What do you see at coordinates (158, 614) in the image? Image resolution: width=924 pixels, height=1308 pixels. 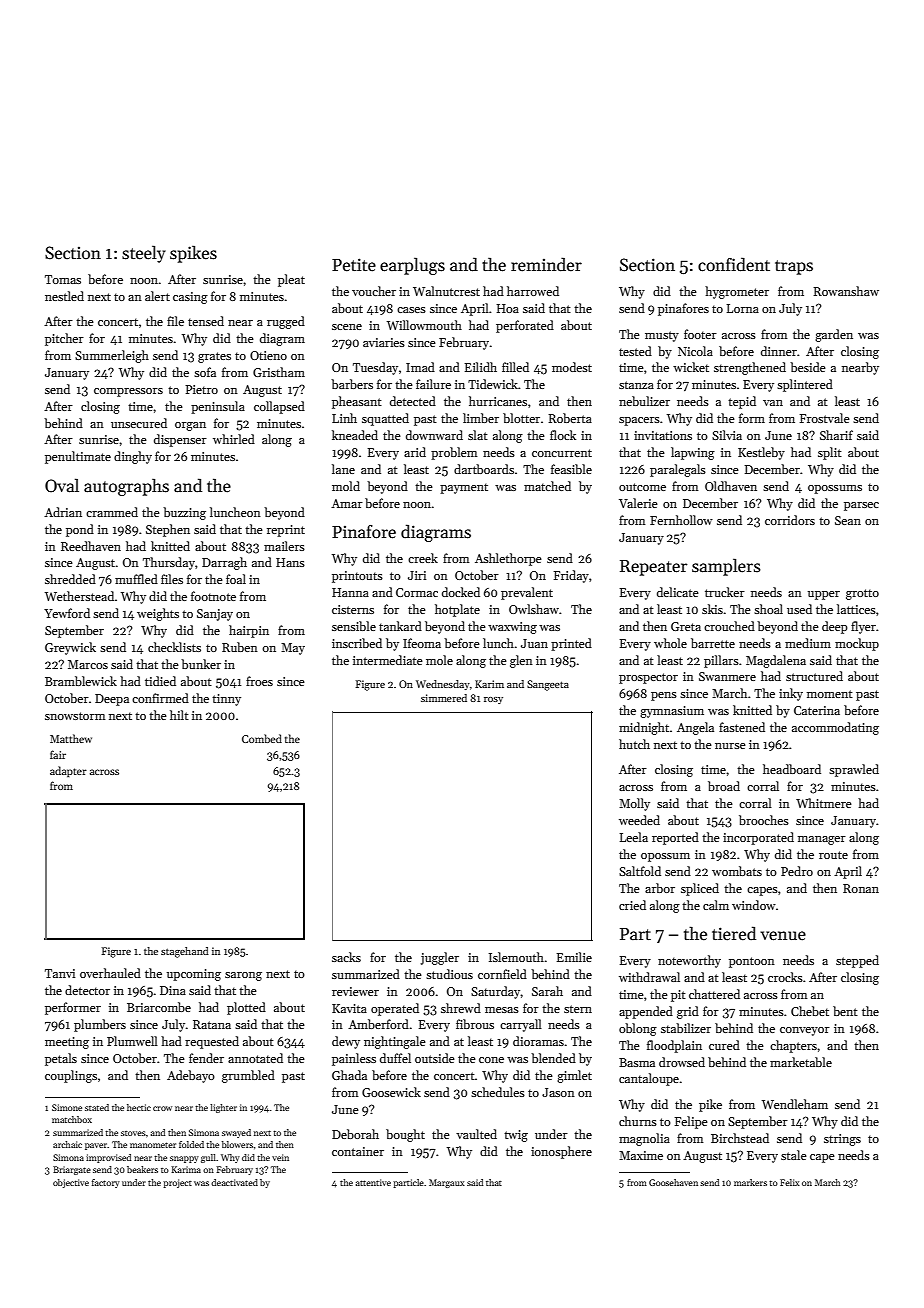 I see `weights` at bounding box center [158, 614].
